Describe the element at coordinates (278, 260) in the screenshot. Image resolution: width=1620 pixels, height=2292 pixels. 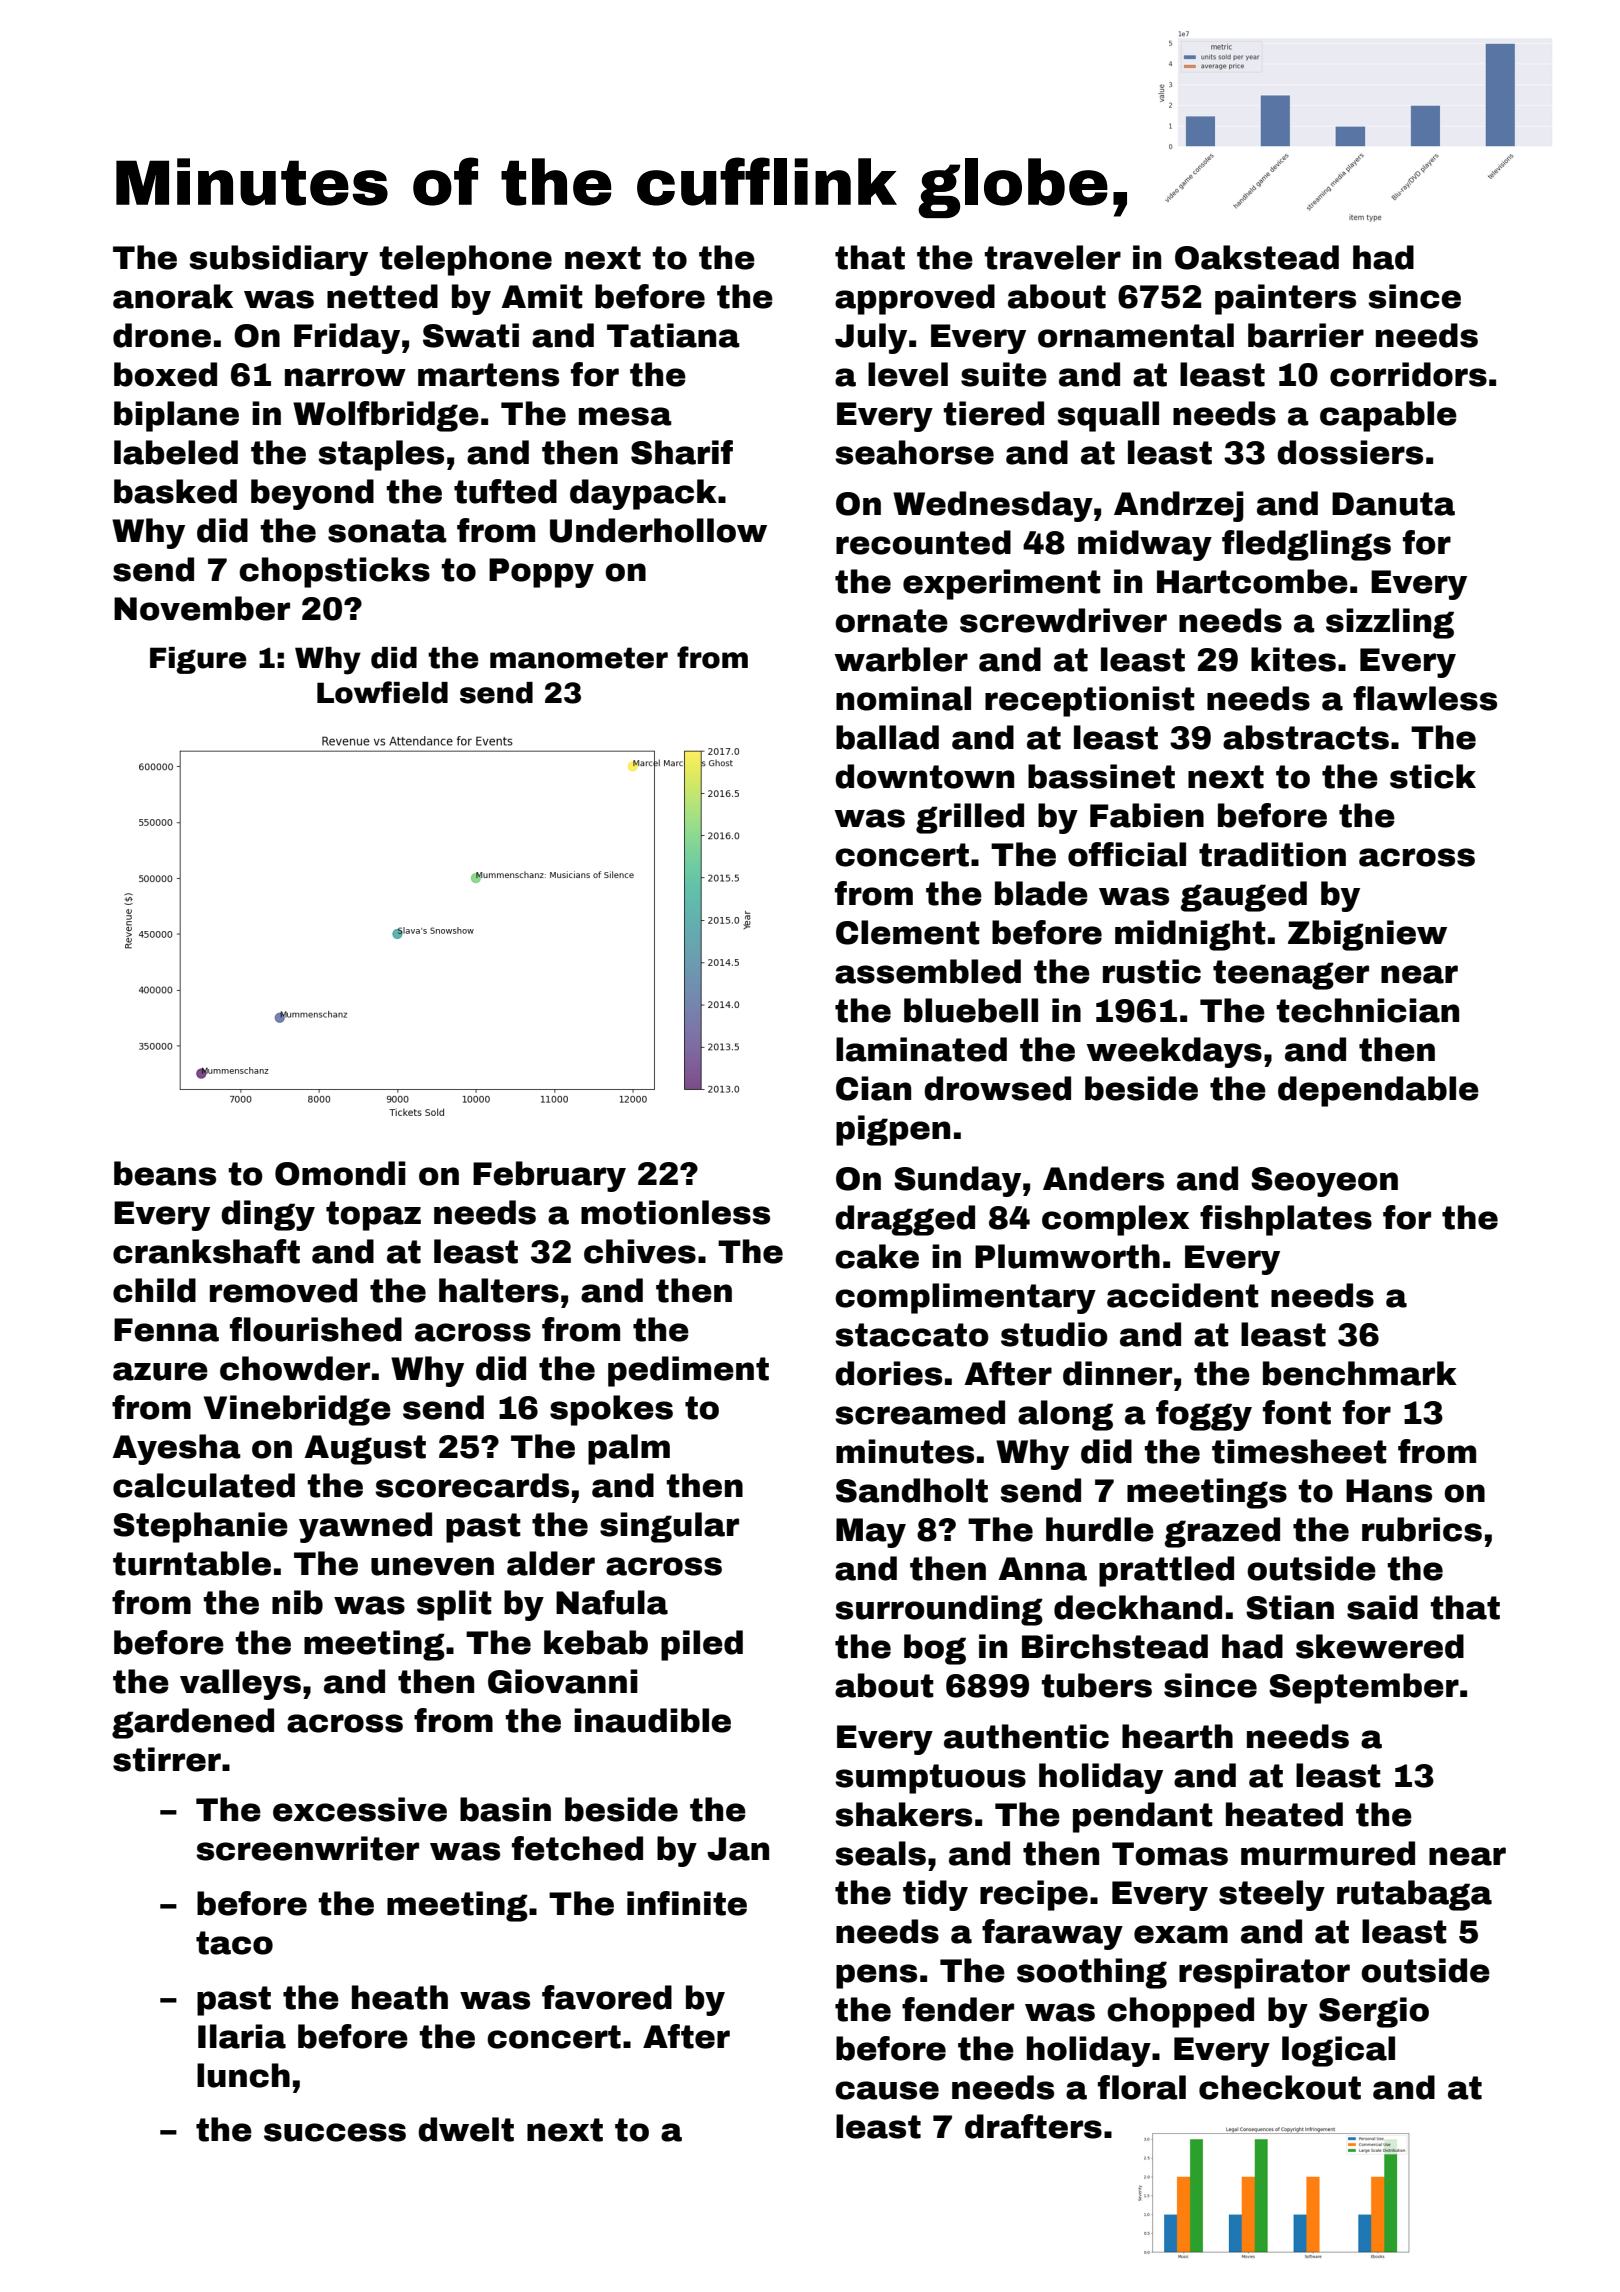
I see `subsidiary` at that location.
